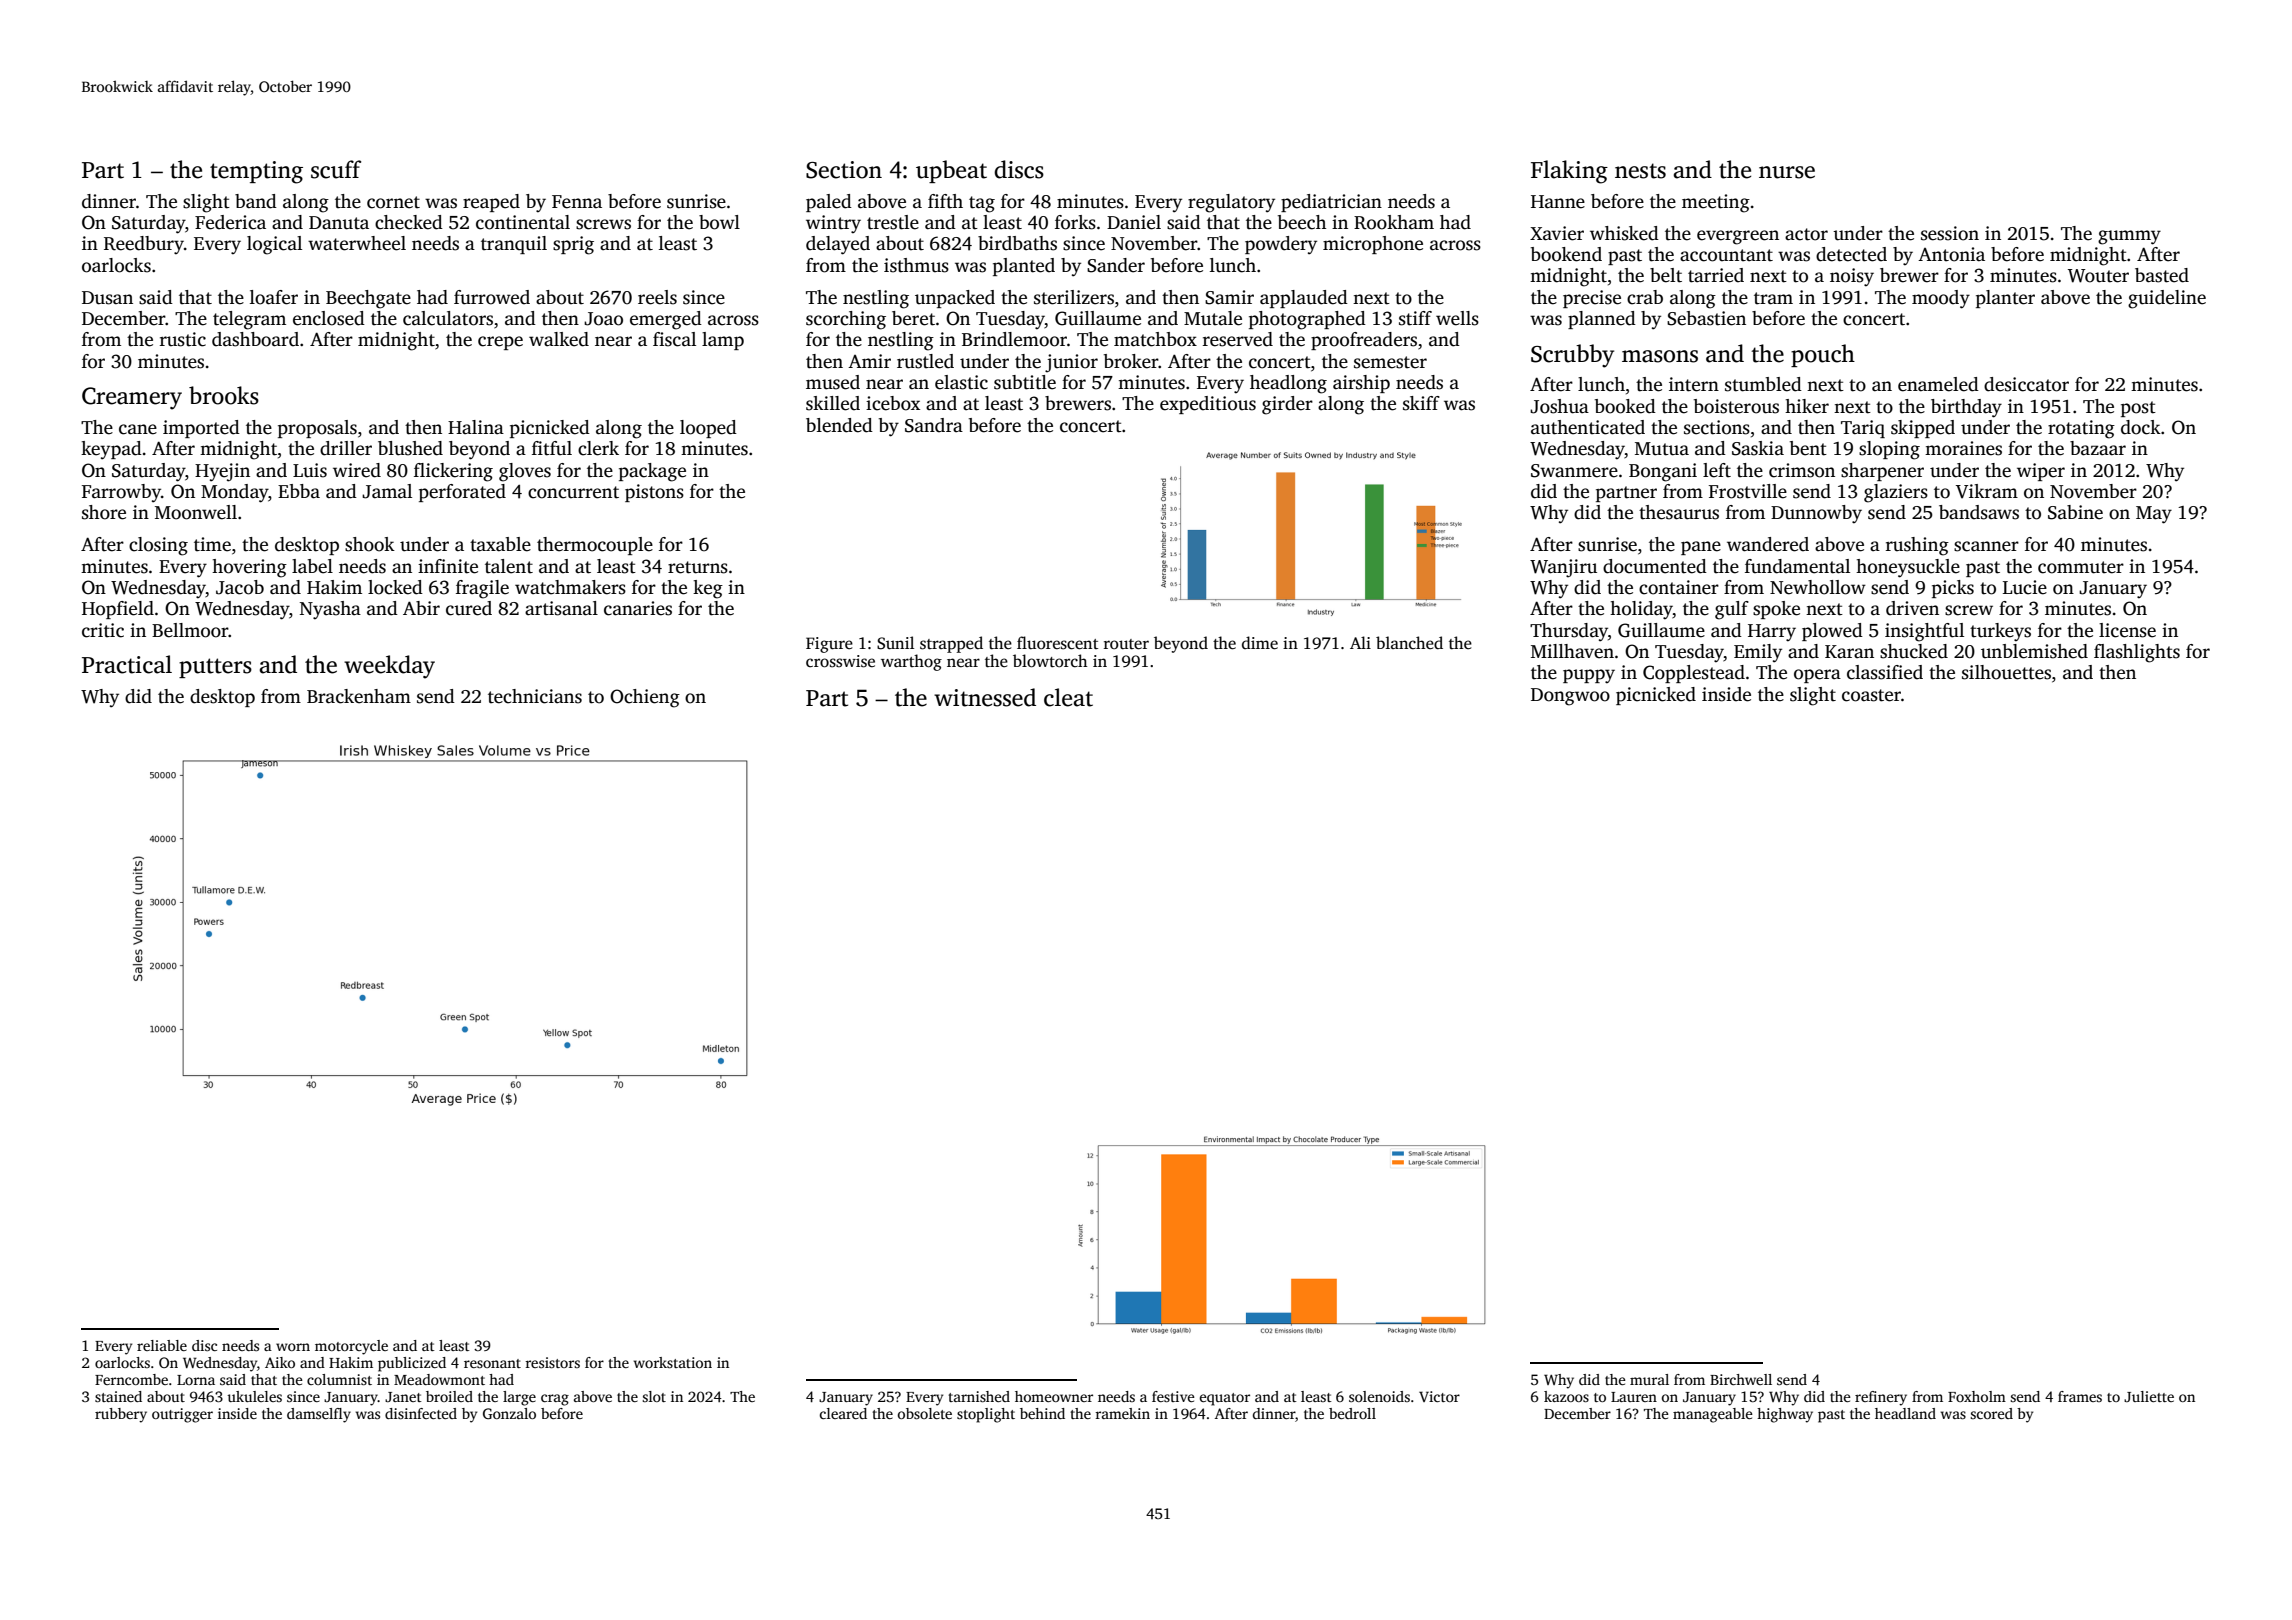 This screenshot has width=2292, height=1620. What do you see at coordinates (1871, 695) in the screenshot?
I see `coaster` at bounding box center [1871, 695].
